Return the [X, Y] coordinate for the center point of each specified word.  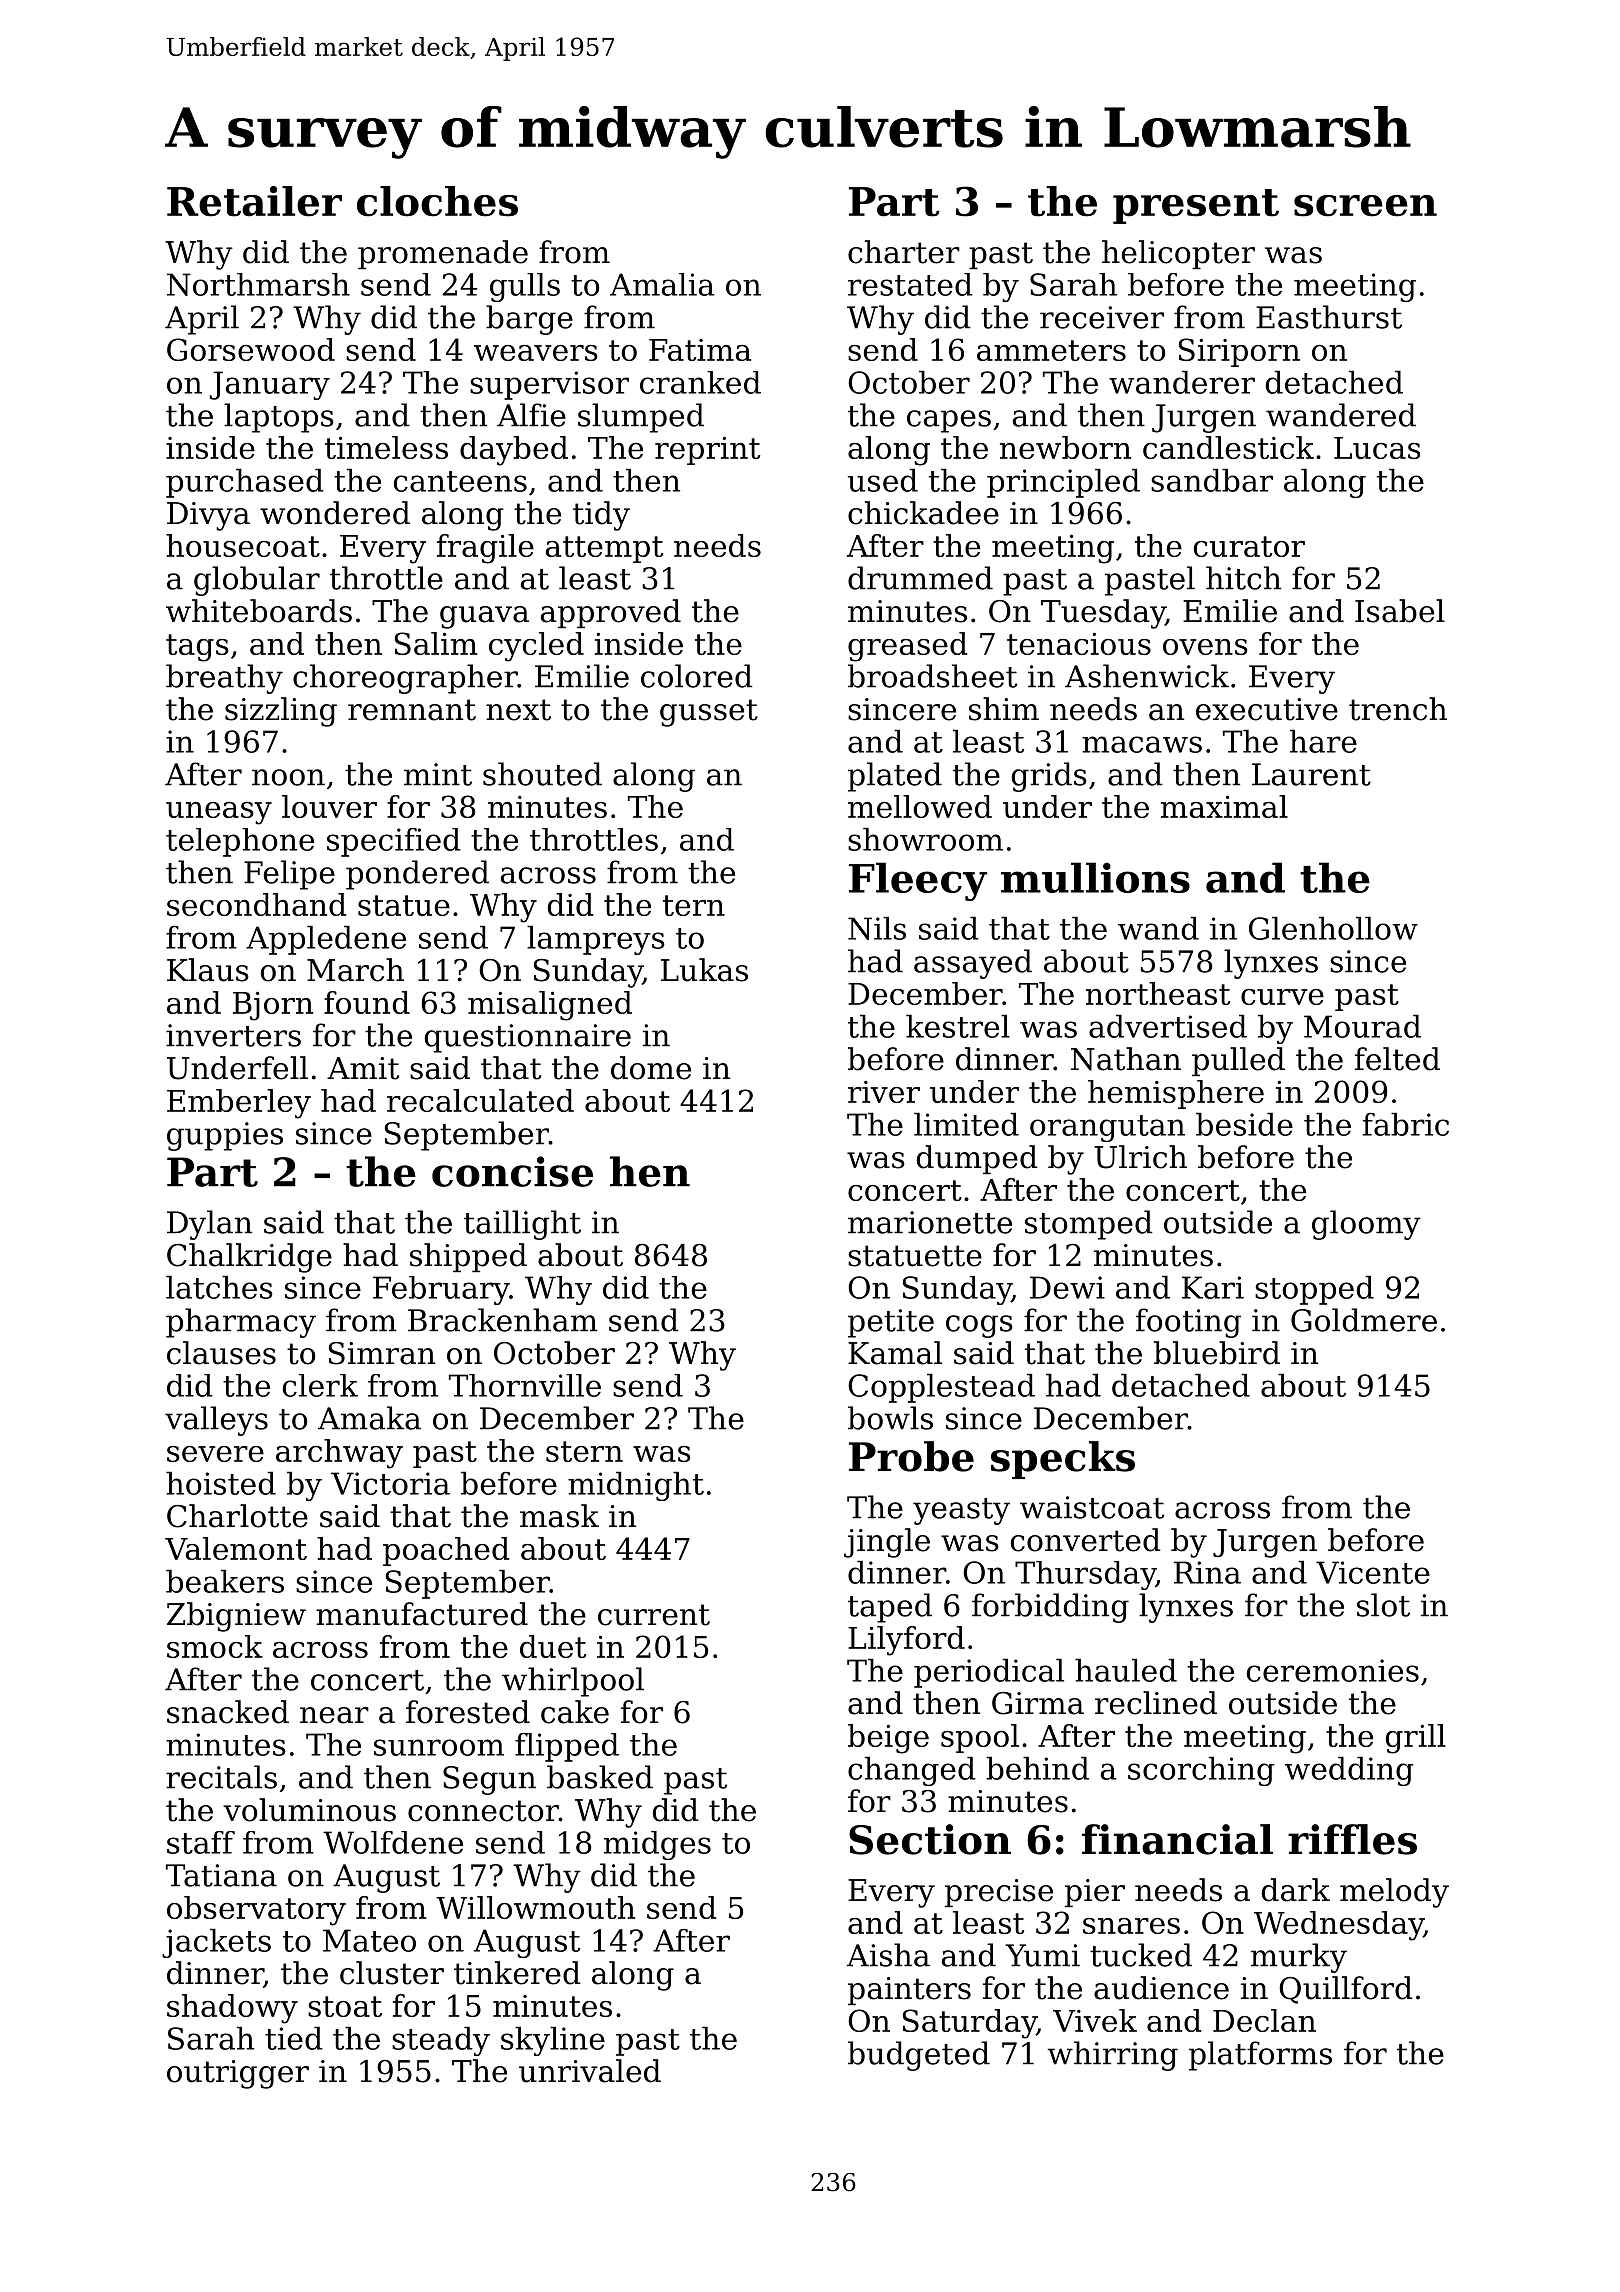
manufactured [422, 1614]
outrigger [238, 2074]
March [355, 970]
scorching [1201, 1771]
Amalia [662, 284]
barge [529, 320]
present [1196, 206]
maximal [1224, 806]
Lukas [704, 970]
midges [657, 1845]
